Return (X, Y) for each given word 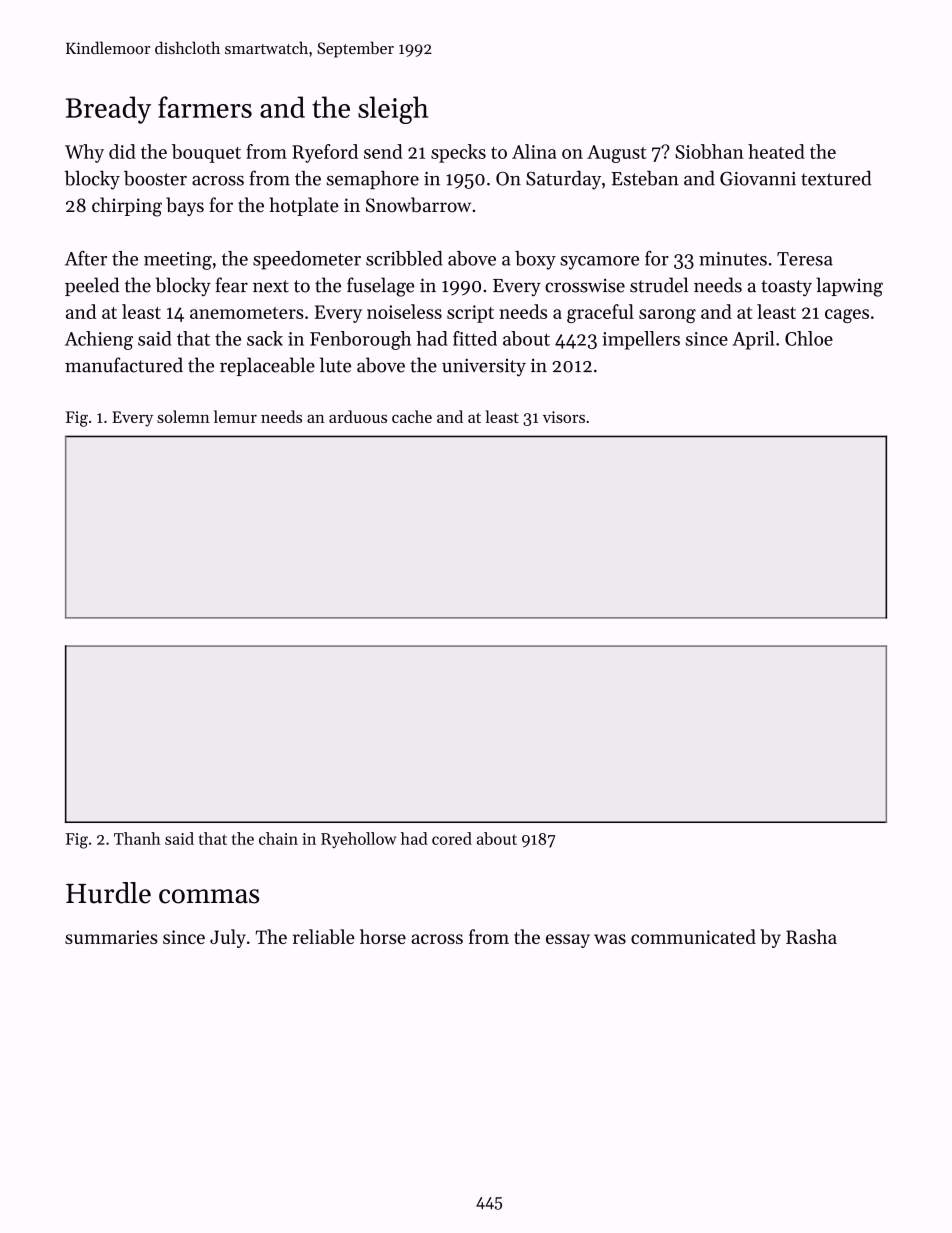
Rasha (811, 936)
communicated (693, 936)
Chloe (809, 338)
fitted (475, 338)
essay (568, 941)
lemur (235, 416)
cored (452, 838)
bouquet (206, 153)
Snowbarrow (418, 205)
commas (209, 896)
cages (847, 316)
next (271, 286)
